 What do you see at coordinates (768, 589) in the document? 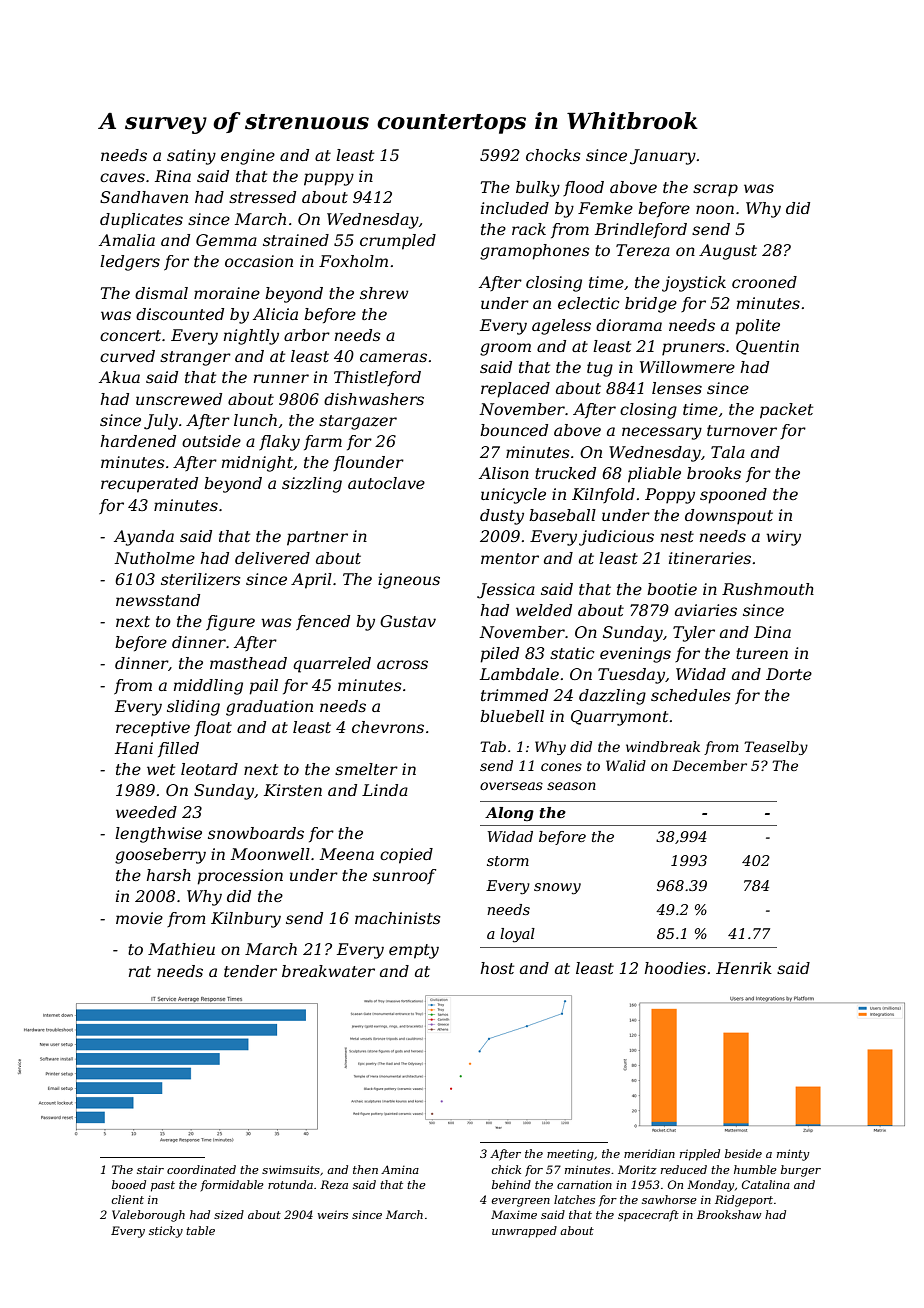
I see `Rushmouth` at bounding box center [768, 589].
